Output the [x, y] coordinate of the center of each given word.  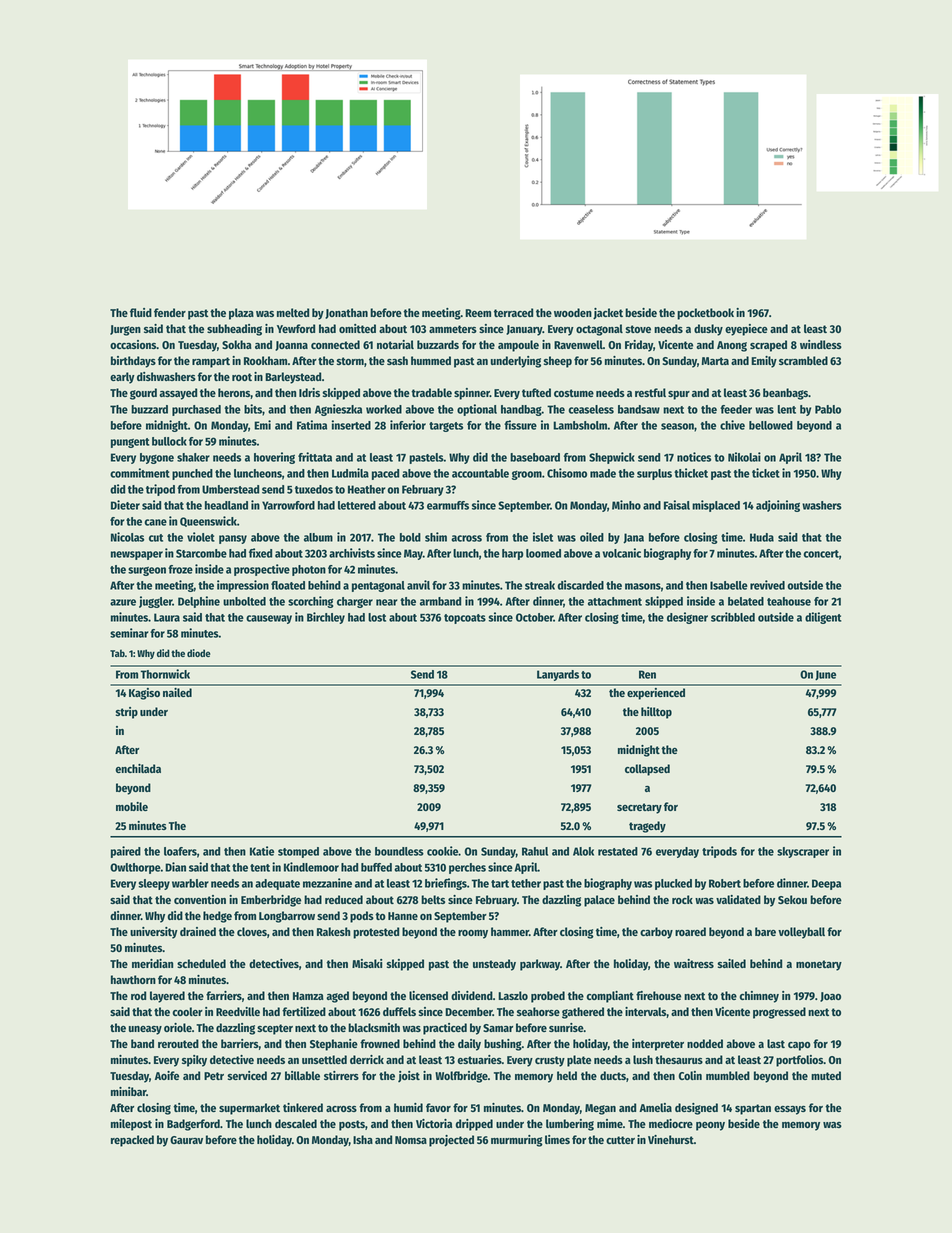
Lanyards [558, 675]
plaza [241, 314]
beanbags [785, 394]
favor [438, 1107]
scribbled [733, 617]
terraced [513, 312]
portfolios [799, 1061]
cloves [252, 931]
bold [410, 537]
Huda [762, 537]
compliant [610, 997]
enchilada [138, 768]
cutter [620, 1140]
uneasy [145, 1030]
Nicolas [127, 537]
